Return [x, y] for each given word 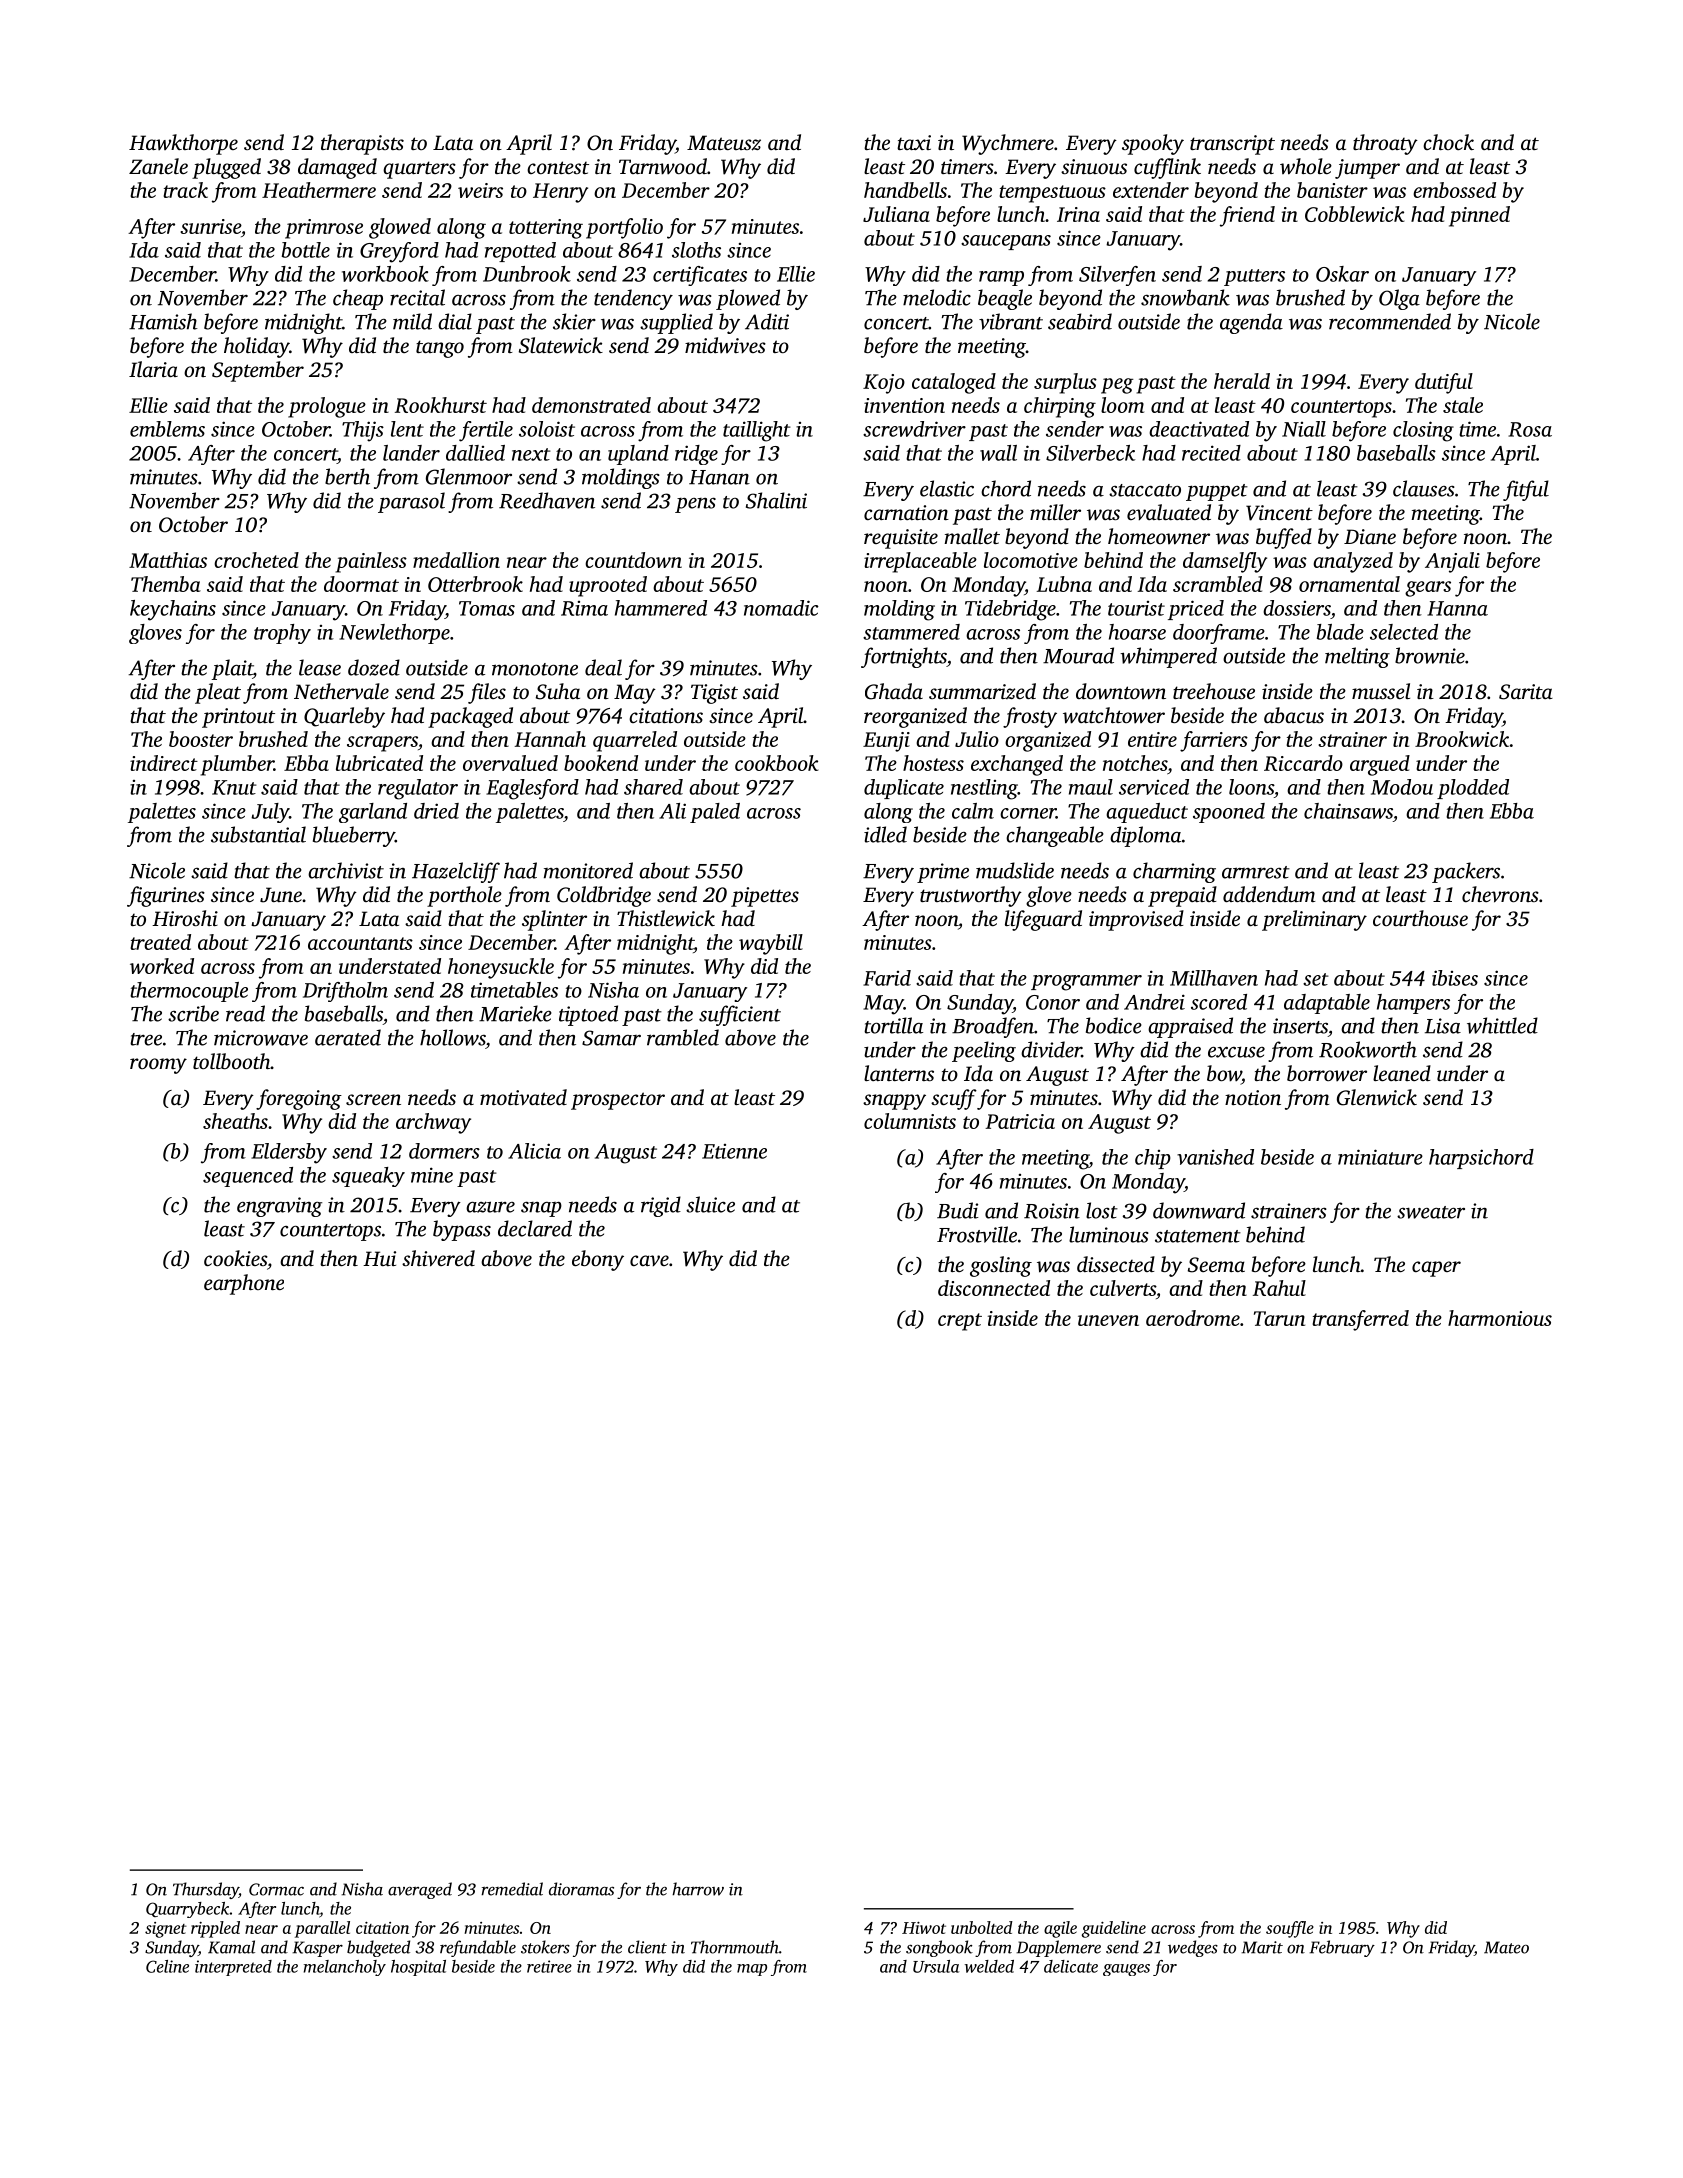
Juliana [896, 214]
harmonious [1500, 1318]
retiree [549, 1966]
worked [162, 966]
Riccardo [1303, 763]
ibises [1455, 978]
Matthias [168, 560]
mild [412, 321]
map [752, 1970]
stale [1463, 405]
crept [960, 1322]
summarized [982, 691]
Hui [379, 1258]
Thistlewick [666, 918]
